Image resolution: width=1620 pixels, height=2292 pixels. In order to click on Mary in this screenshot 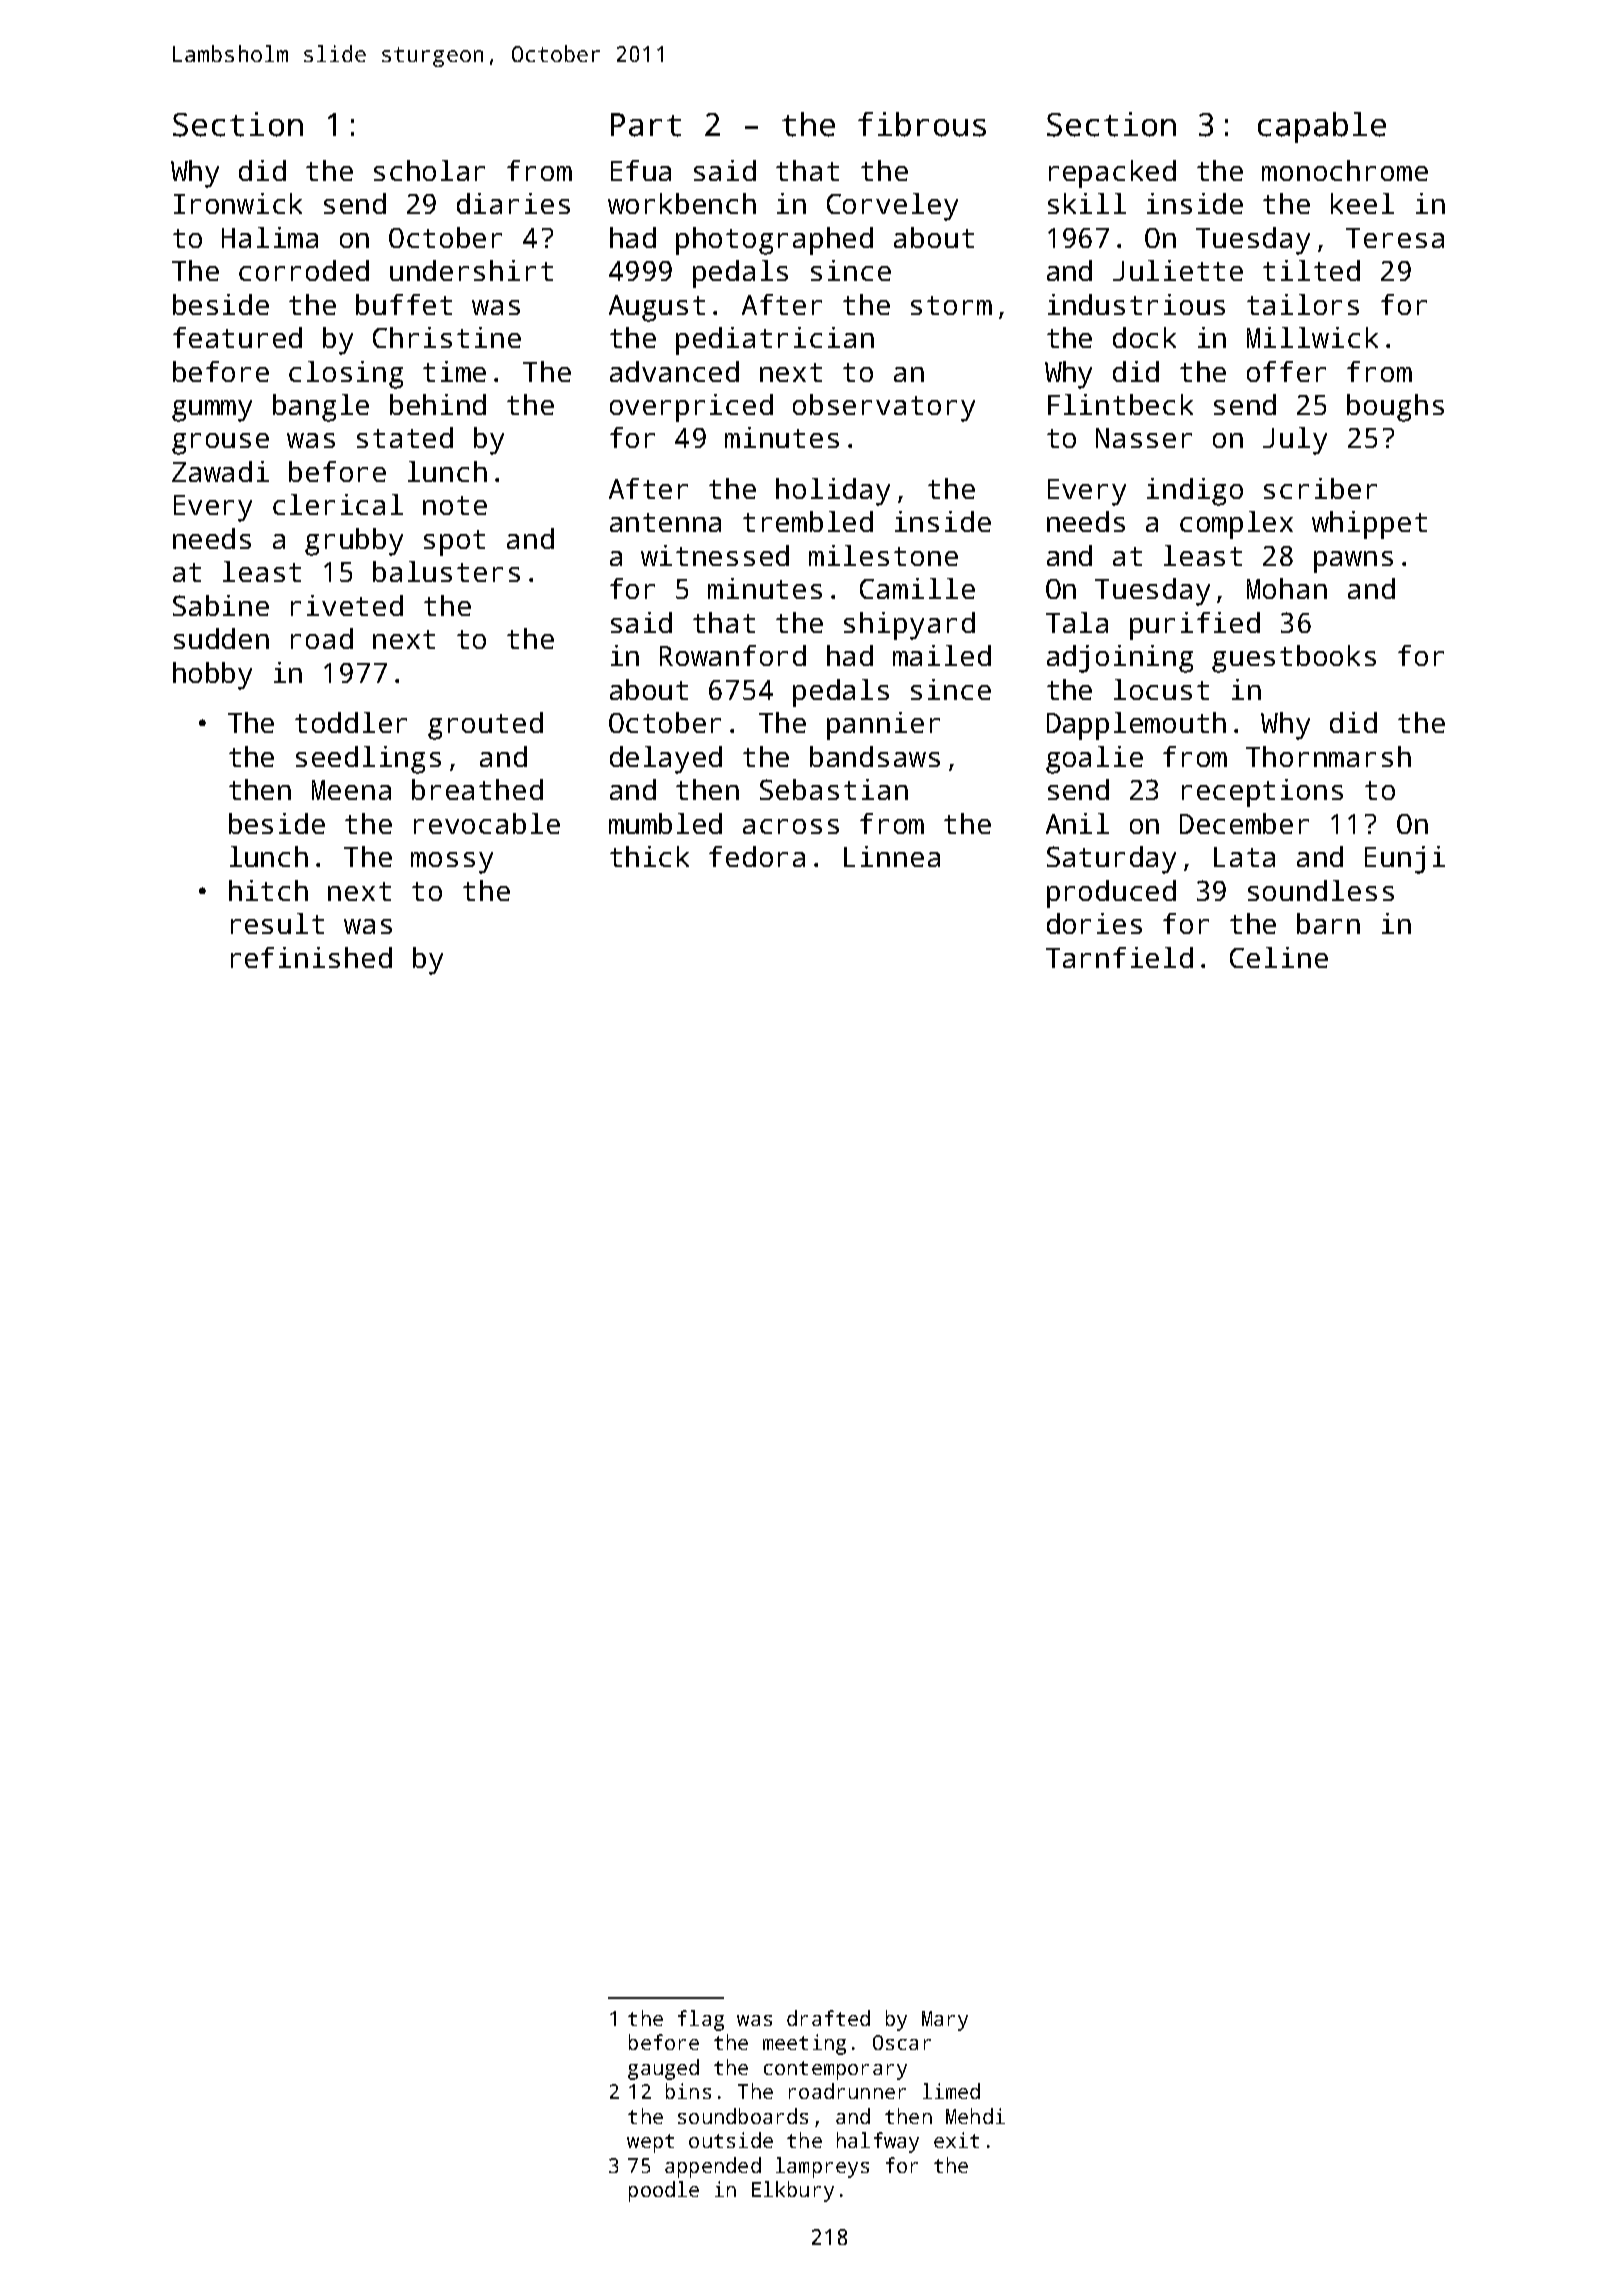, I will do `click(945, 2021)`.
